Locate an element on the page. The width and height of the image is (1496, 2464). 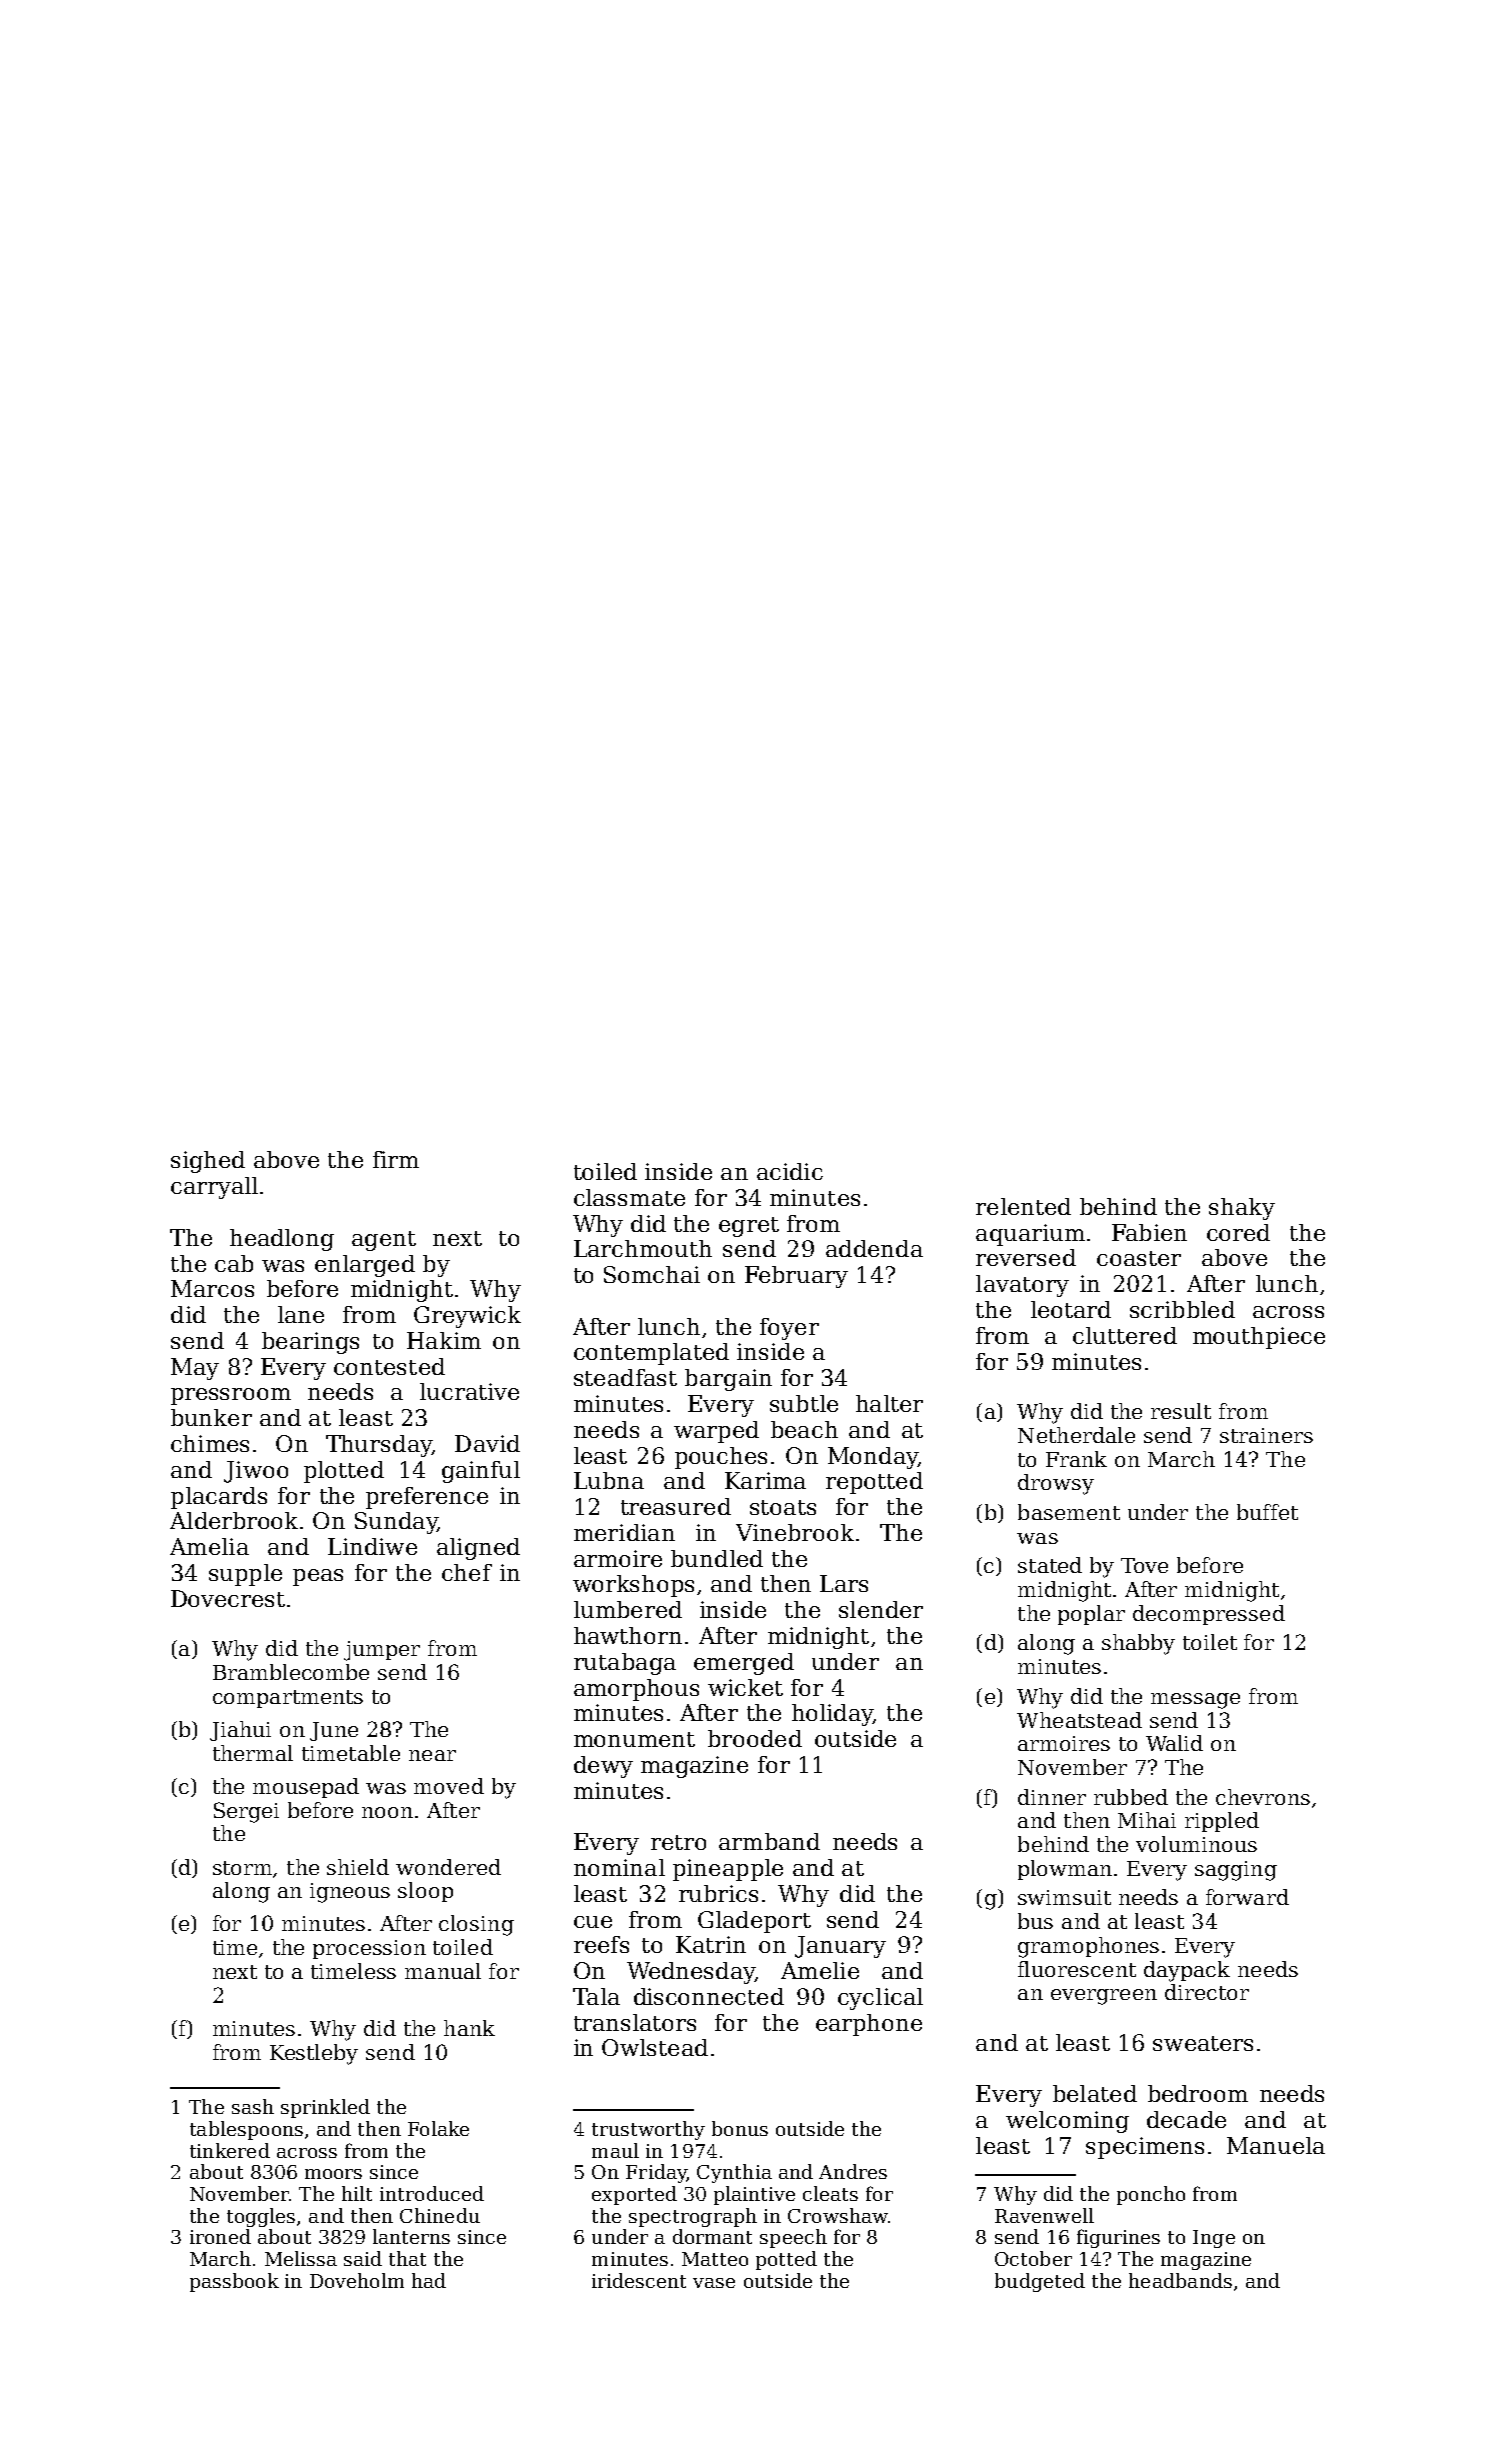
message is located at coordinates (1195, 1701).
